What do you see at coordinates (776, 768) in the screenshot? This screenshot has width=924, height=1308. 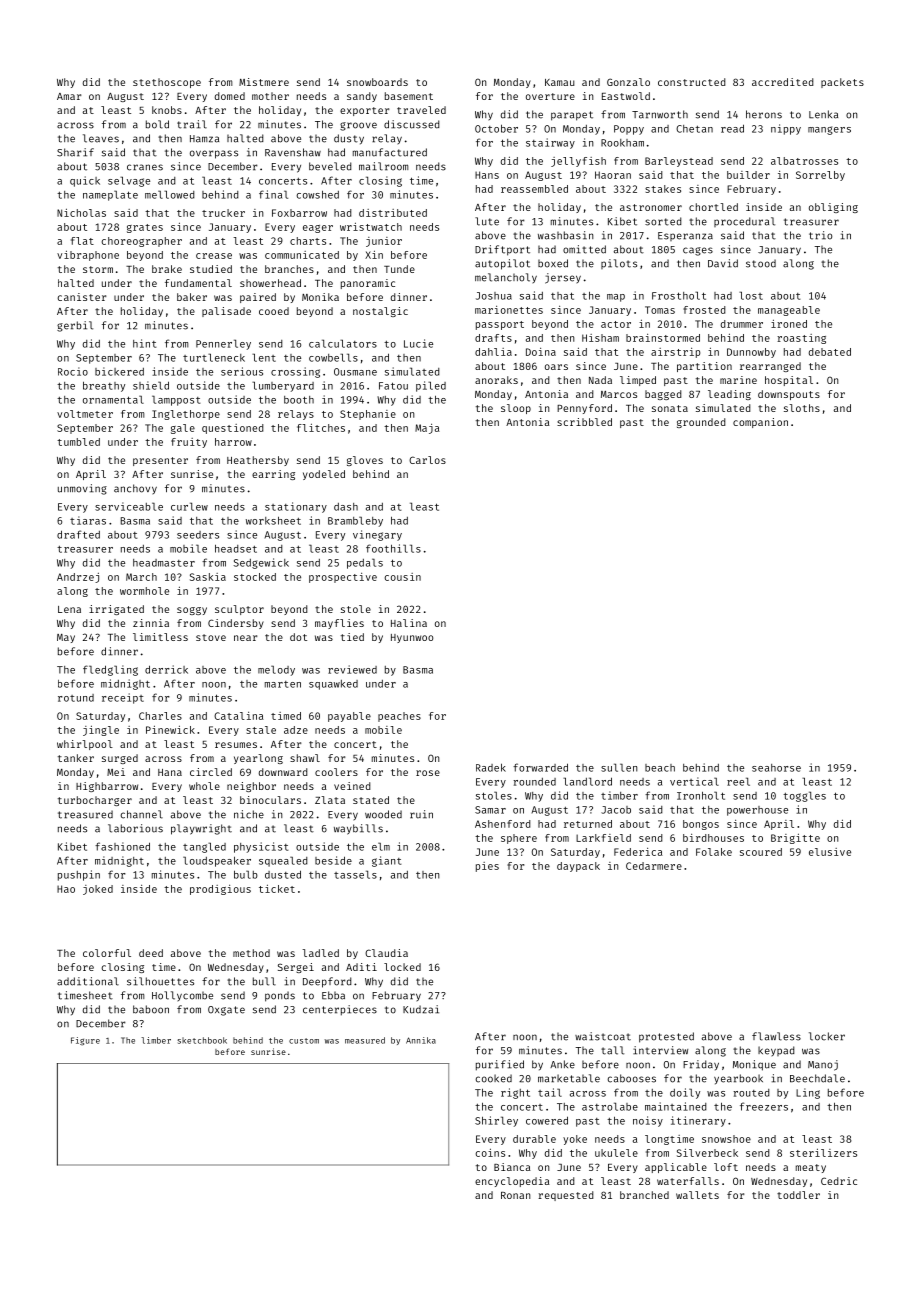 I see `seahorse` at bounding box center [776, 768].
